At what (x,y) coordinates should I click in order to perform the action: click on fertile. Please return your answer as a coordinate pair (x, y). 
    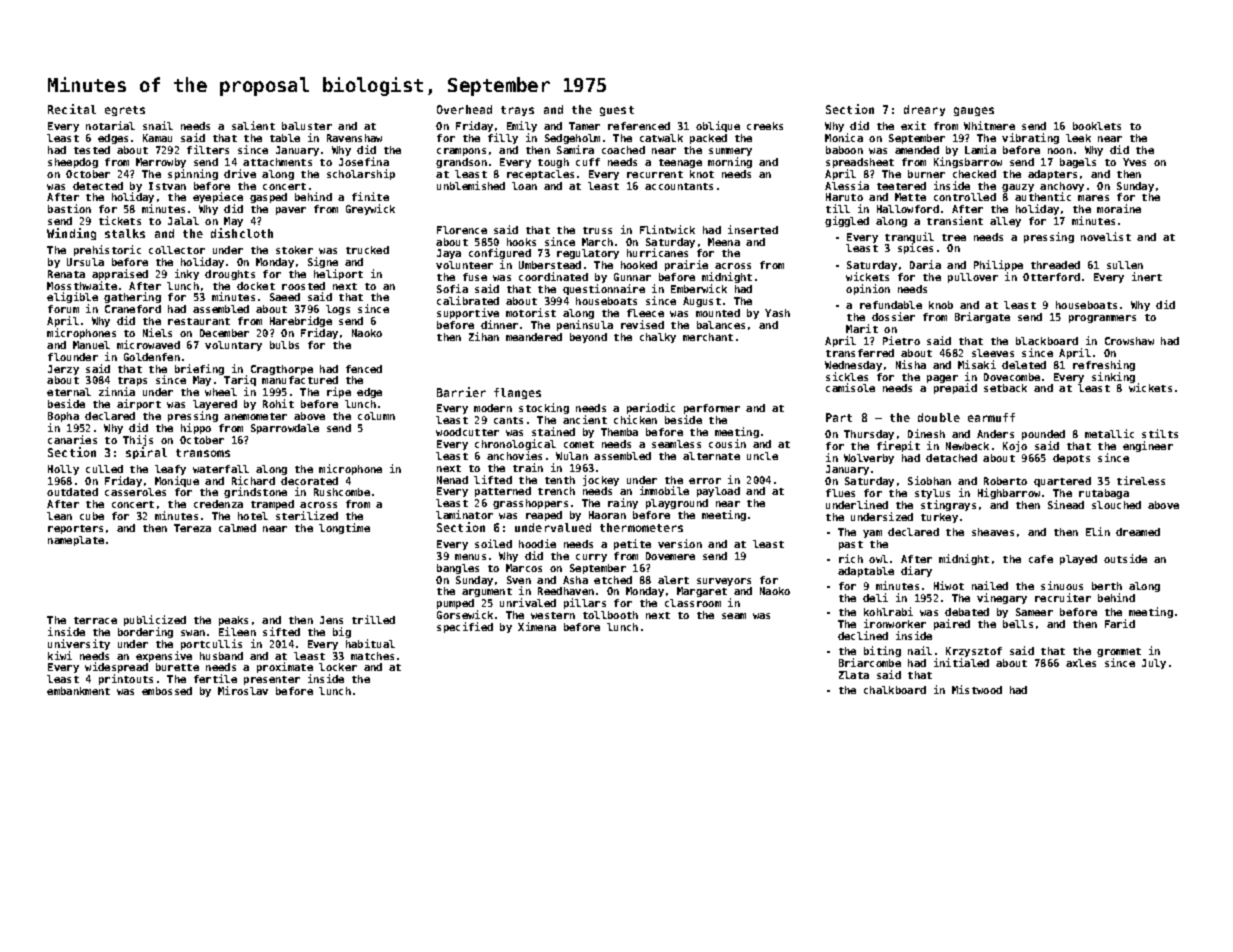
    Looking at the image, I should click on (215, 678).
